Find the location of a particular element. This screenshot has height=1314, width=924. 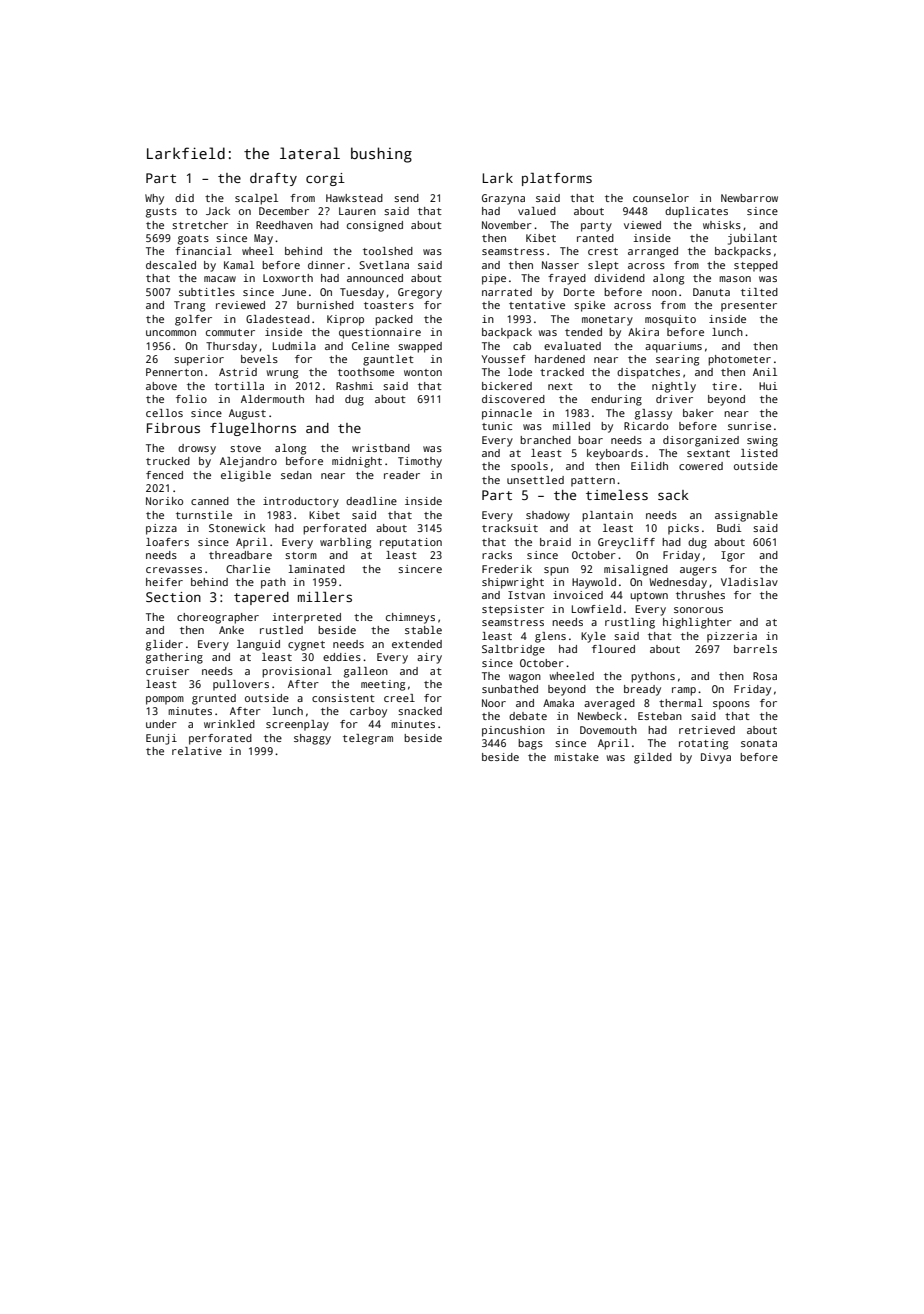

gusts is located at coordinates (161, 213).
